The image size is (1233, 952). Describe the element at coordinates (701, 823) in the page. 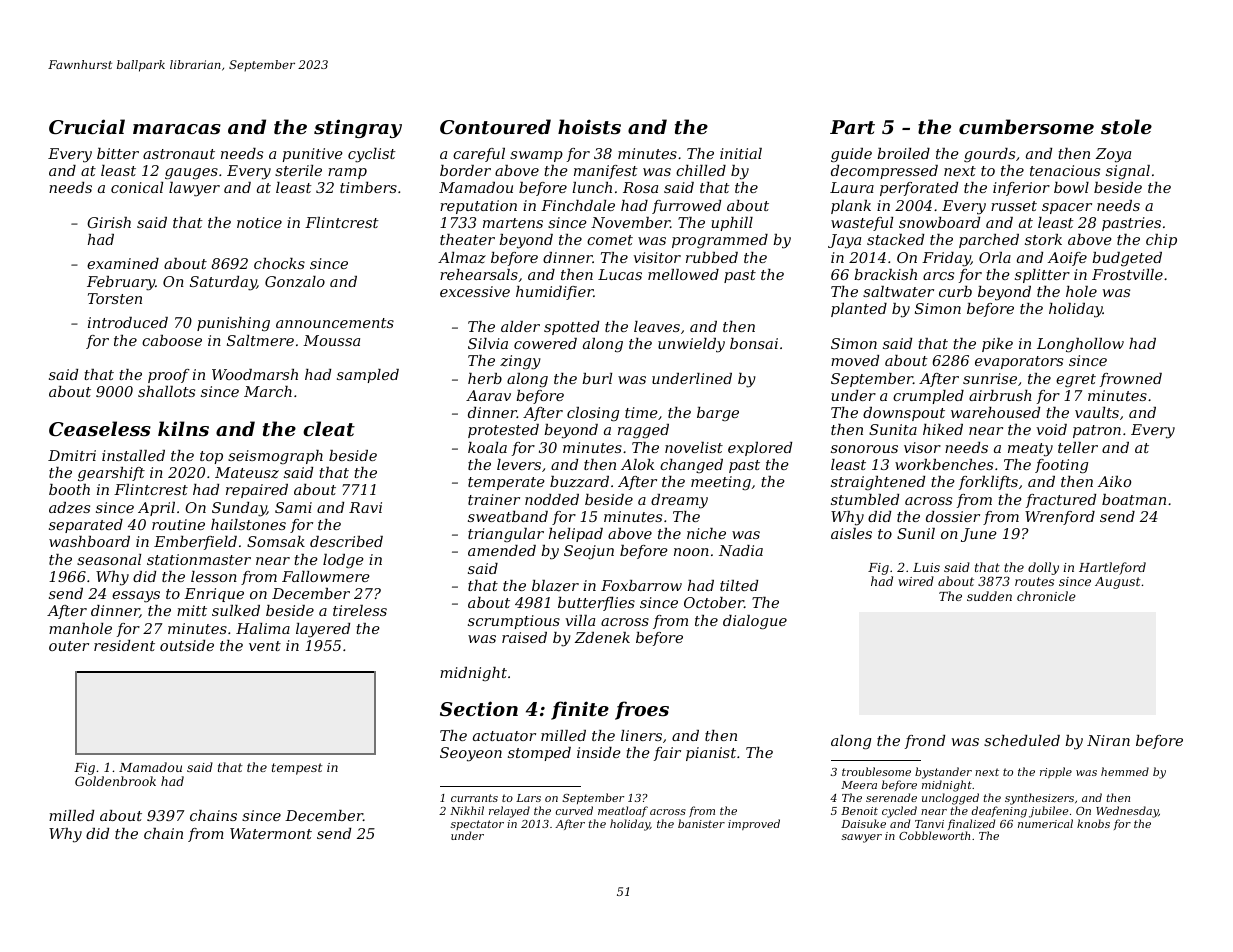

I see `banister` at that location.
